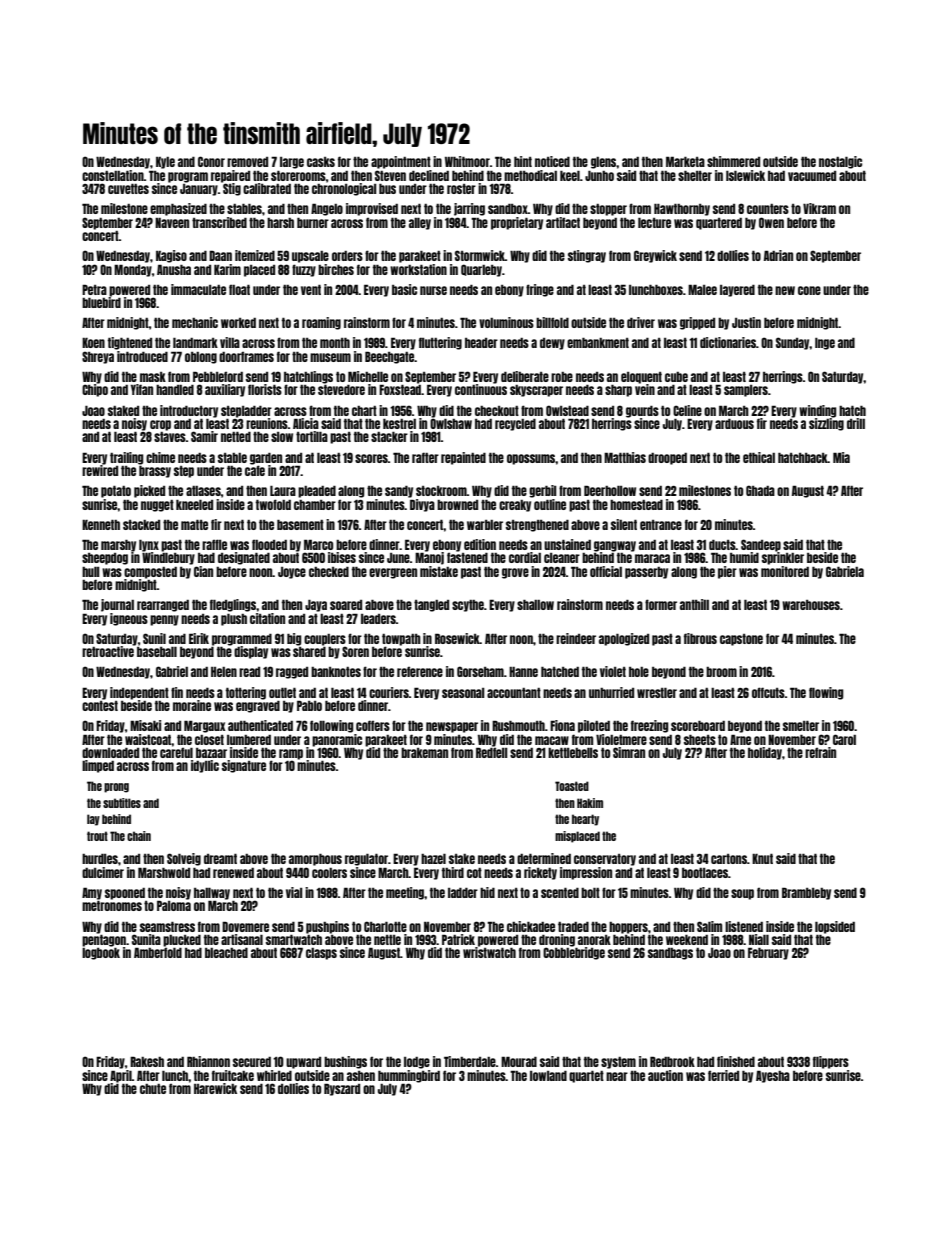 The image size is (952, 1233). I want to click on quartet, so click(586, 1077).
